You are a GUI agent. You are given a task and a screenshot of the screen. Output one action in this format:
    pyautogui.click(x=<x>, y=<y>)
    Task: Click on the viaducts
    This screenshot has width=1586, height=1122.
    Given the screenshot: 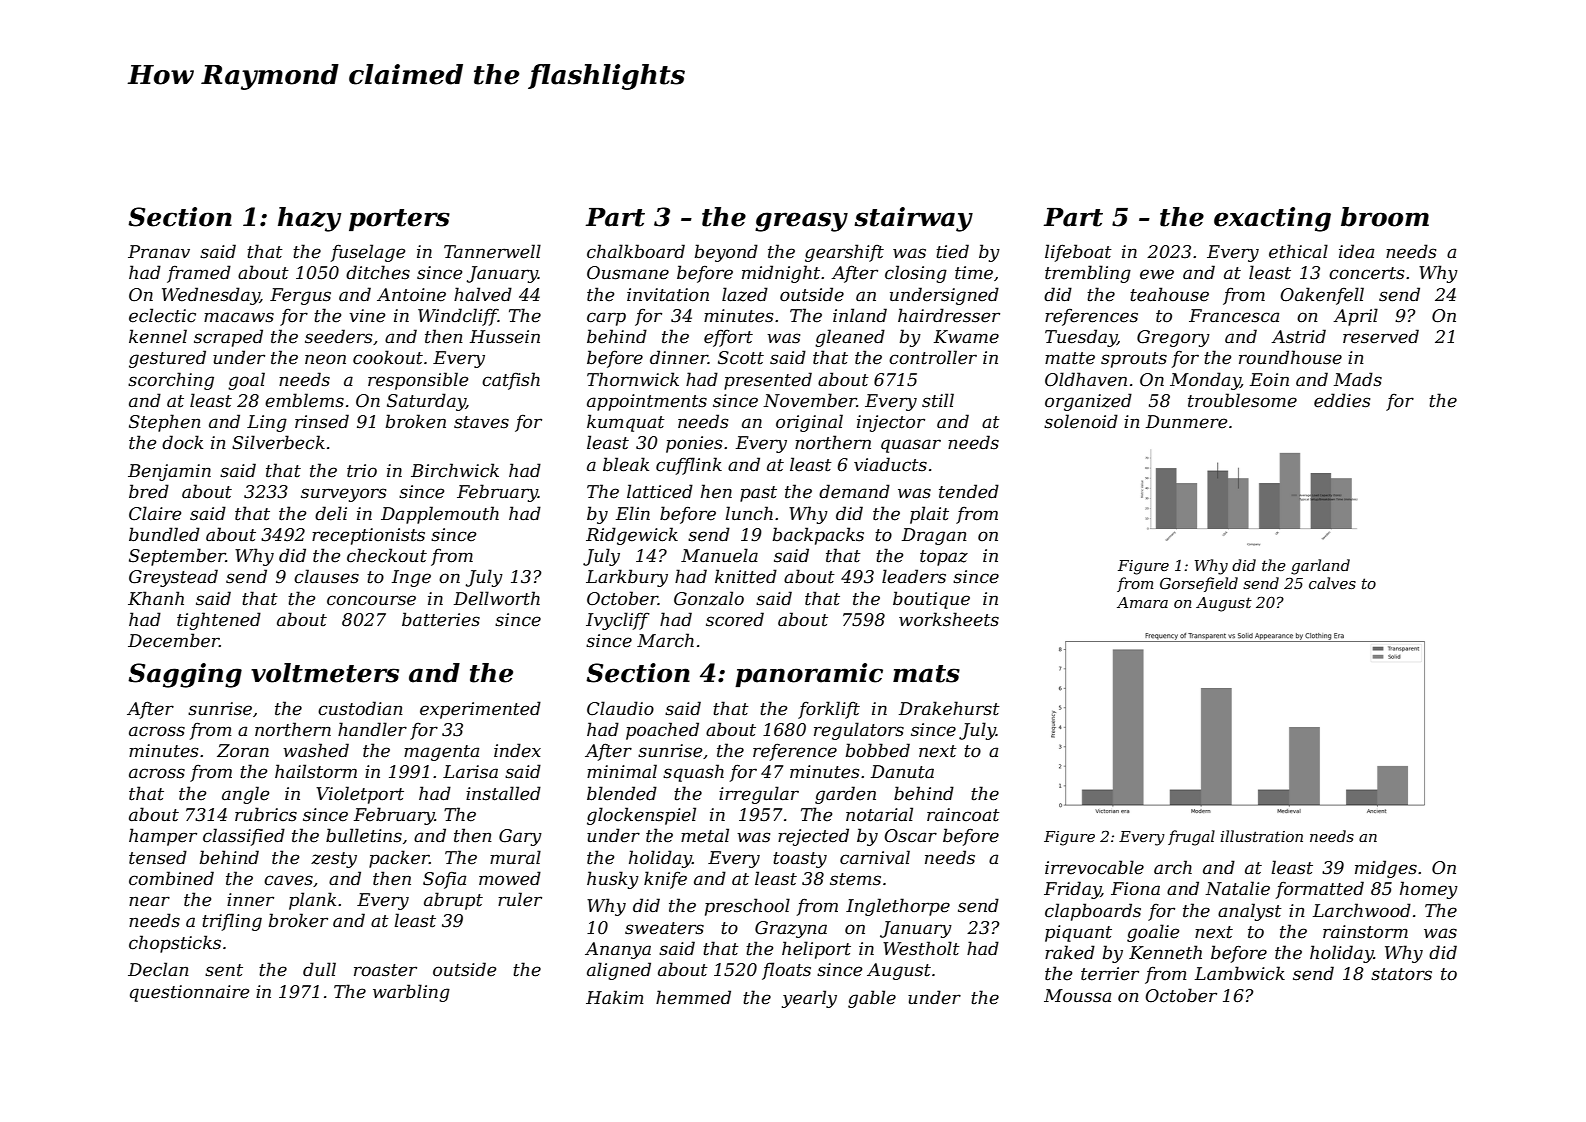 What is the action you would take?
    pyautogui.click(x=890, y=464)
